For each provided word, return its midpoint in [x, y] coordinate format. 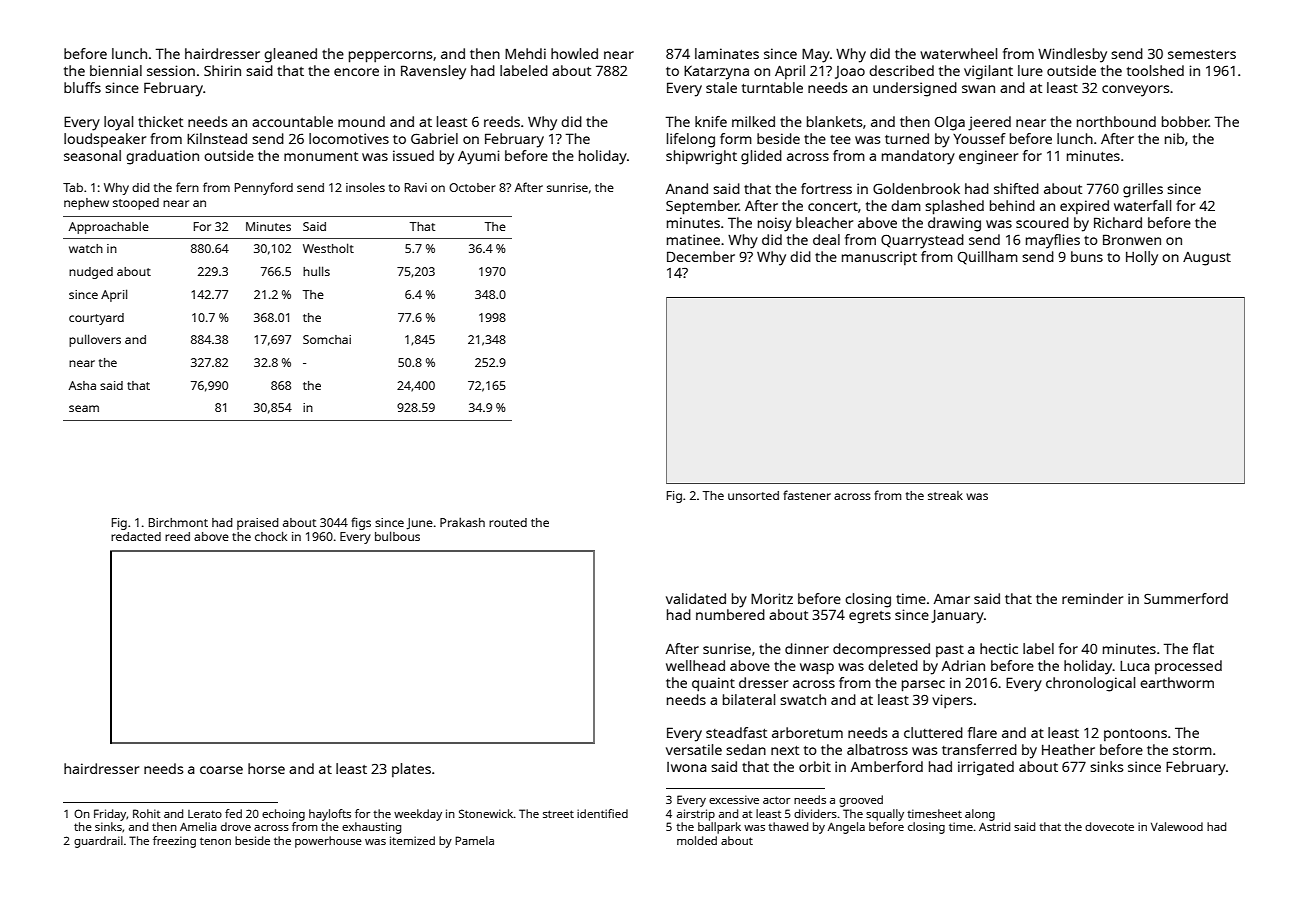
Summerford [1186, 598]
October [472, 187]
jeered [989, 123]
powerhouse [328, 842]
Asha [82, 385]
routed [508, 522]
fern [187, 187]
